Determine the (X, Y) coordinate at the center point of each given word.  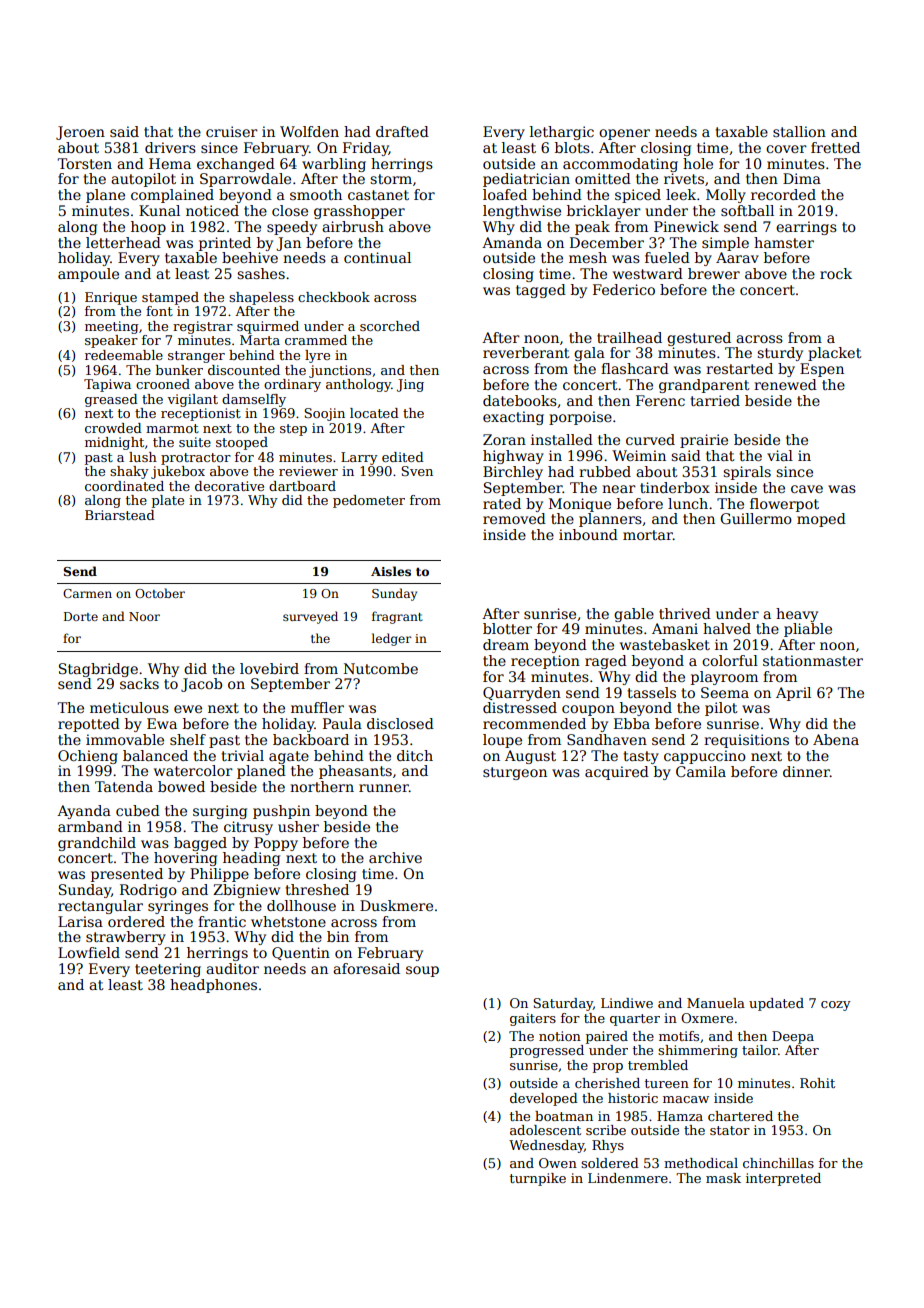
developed (544, 1099)
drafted (402, 131)
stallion (799, 131)
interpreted (783, 1179)
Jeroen (80, 133)
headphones (213, 986)
